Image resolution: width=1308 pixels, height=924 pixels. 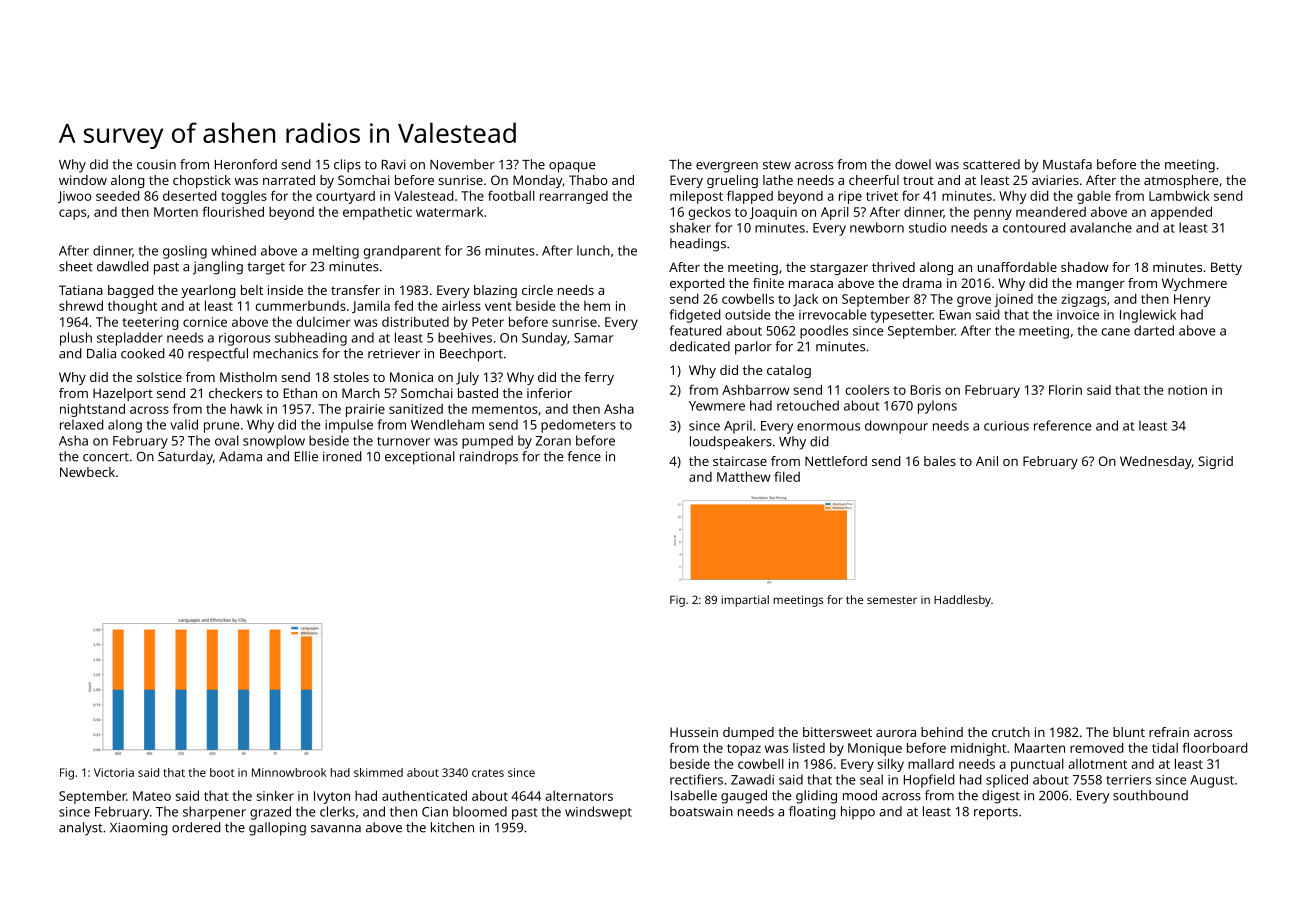 What do you see at coordinates (698, 245) in the page?
I see `headings` at bounding box center [698, 245].
